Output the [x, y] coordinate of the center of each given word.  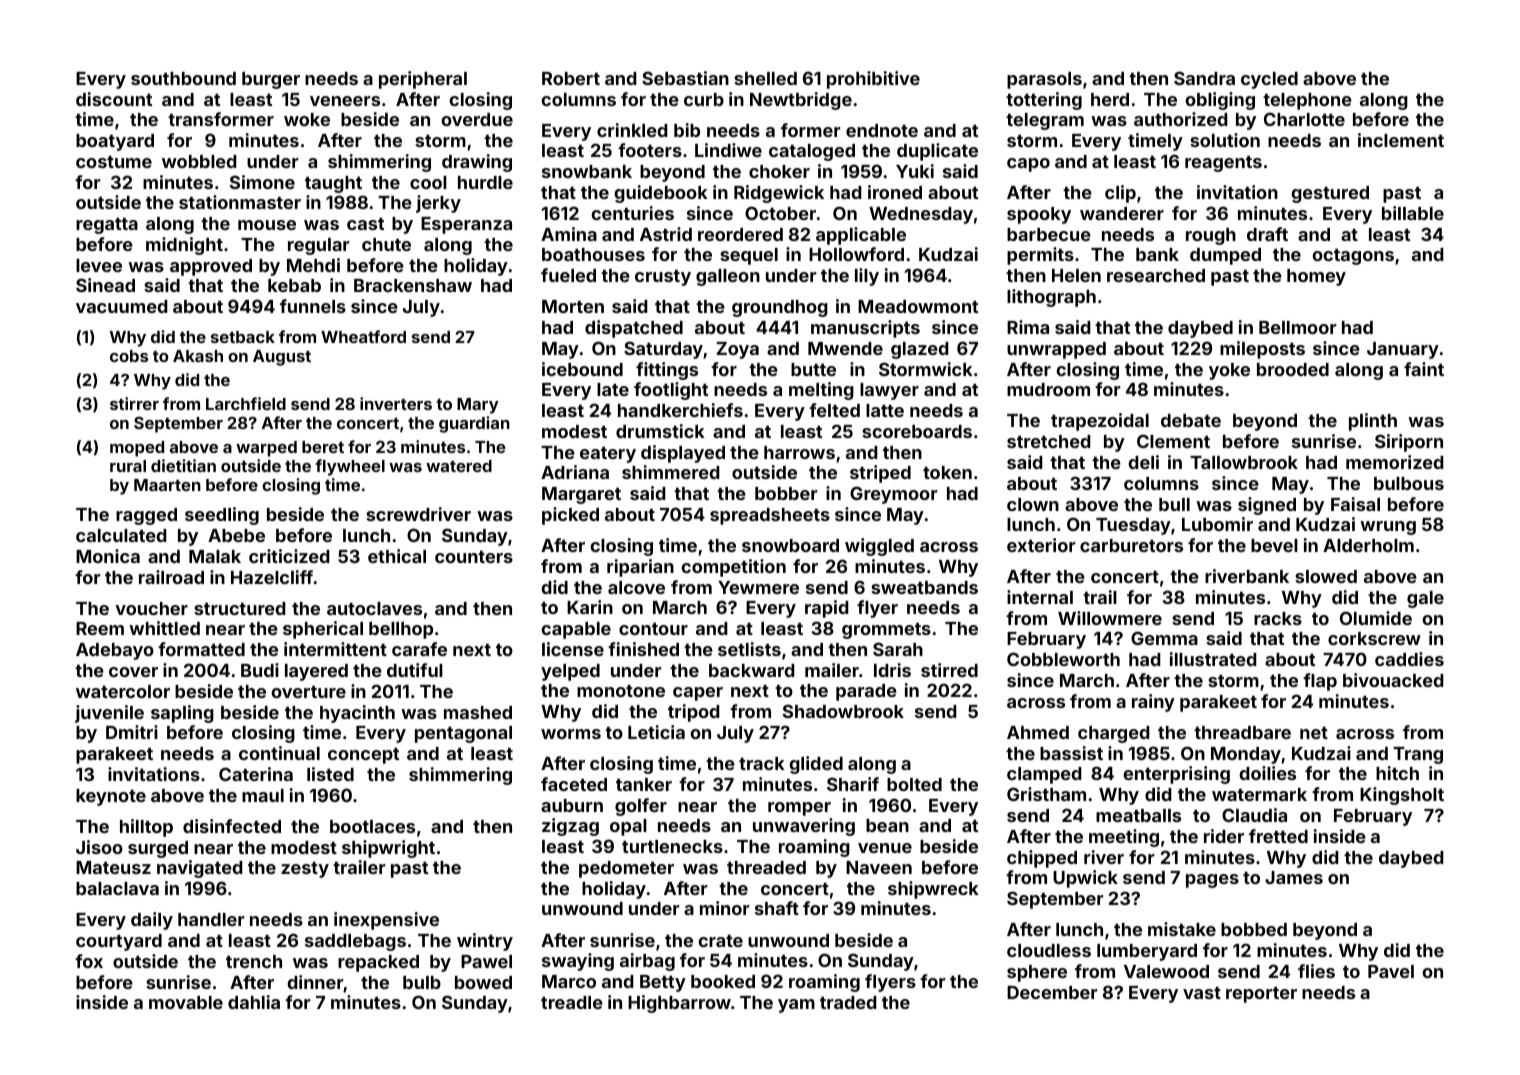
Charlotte [1304, 119]
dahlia [254, 1002]
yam [796, 1006]
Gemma [1164, 638]
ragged [146, 516]
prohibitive [873, 80]
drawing [477, 163]
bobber [786, 493]
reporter [1261, 995]
